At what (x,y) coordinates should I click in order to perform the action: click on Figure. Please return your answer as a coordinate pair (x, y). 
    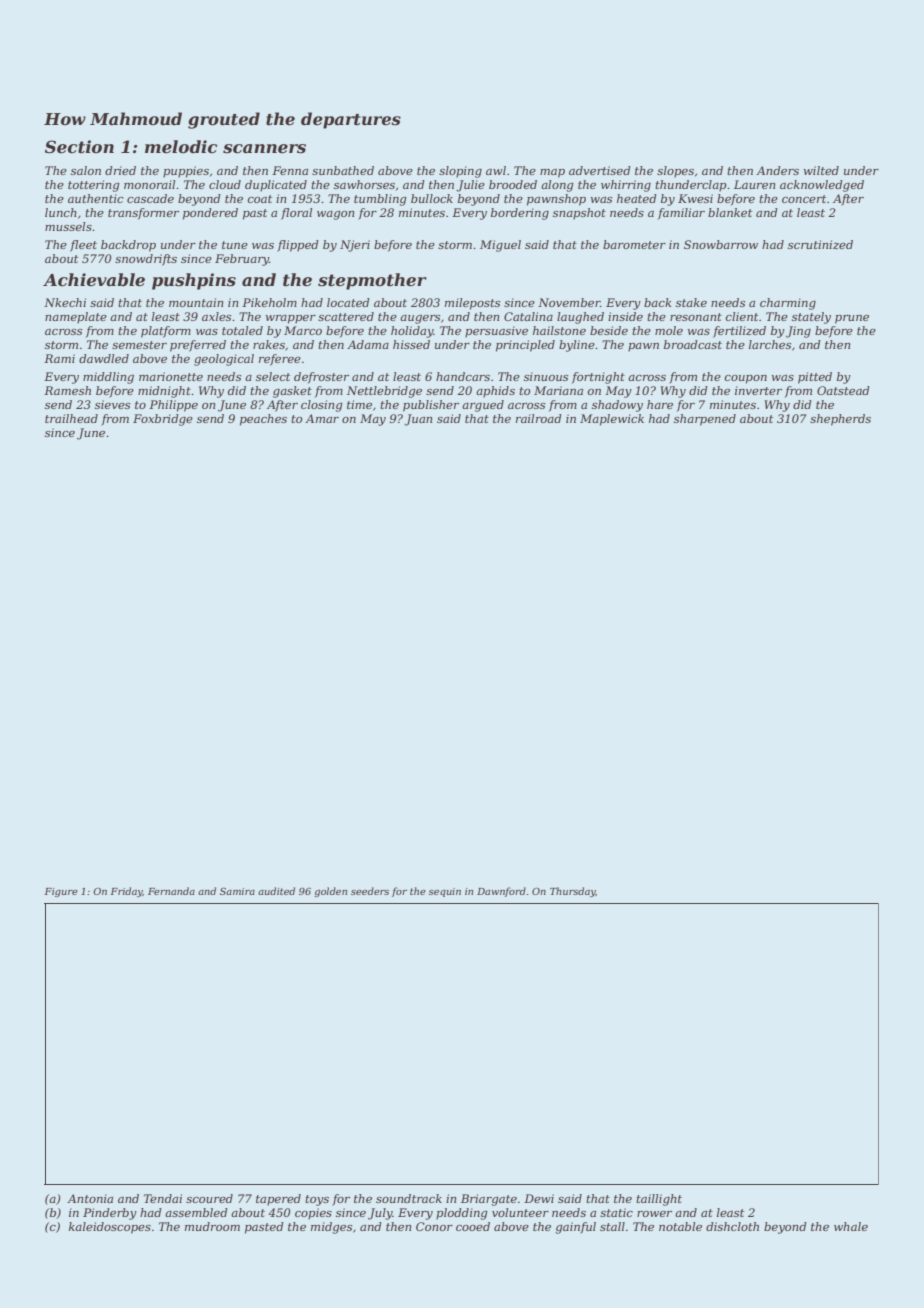
    Looking at the image, I should click on (61, 892).
